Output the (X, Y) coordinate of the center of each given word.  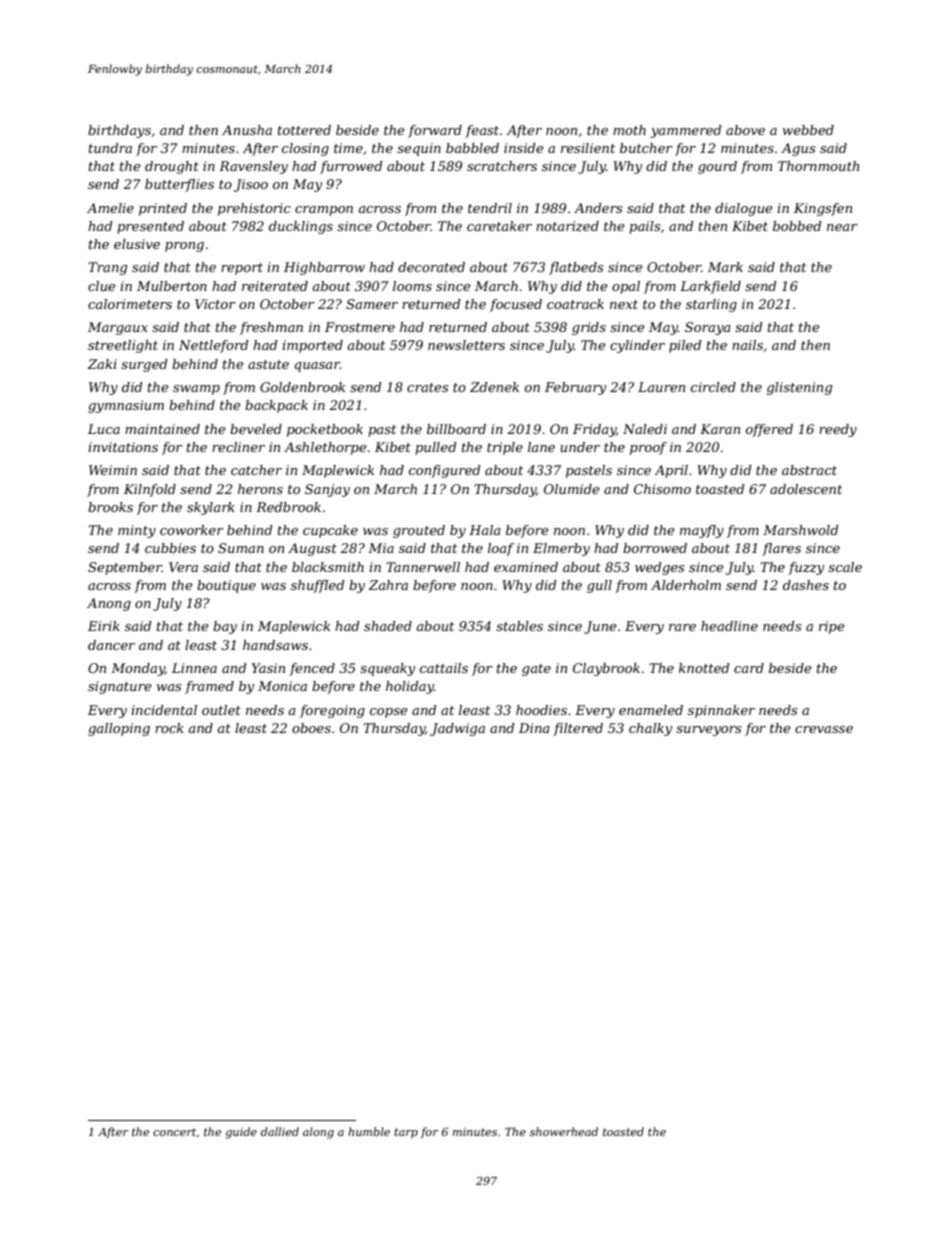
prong (184, 247)
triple (505, 448)
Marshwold (801, 530)
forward (435, 131)
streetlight (123, 346)
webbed (808, 130)
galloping (119, 729)
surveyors (708, 731)
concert (174, 1132)
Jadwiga (457, 729)
